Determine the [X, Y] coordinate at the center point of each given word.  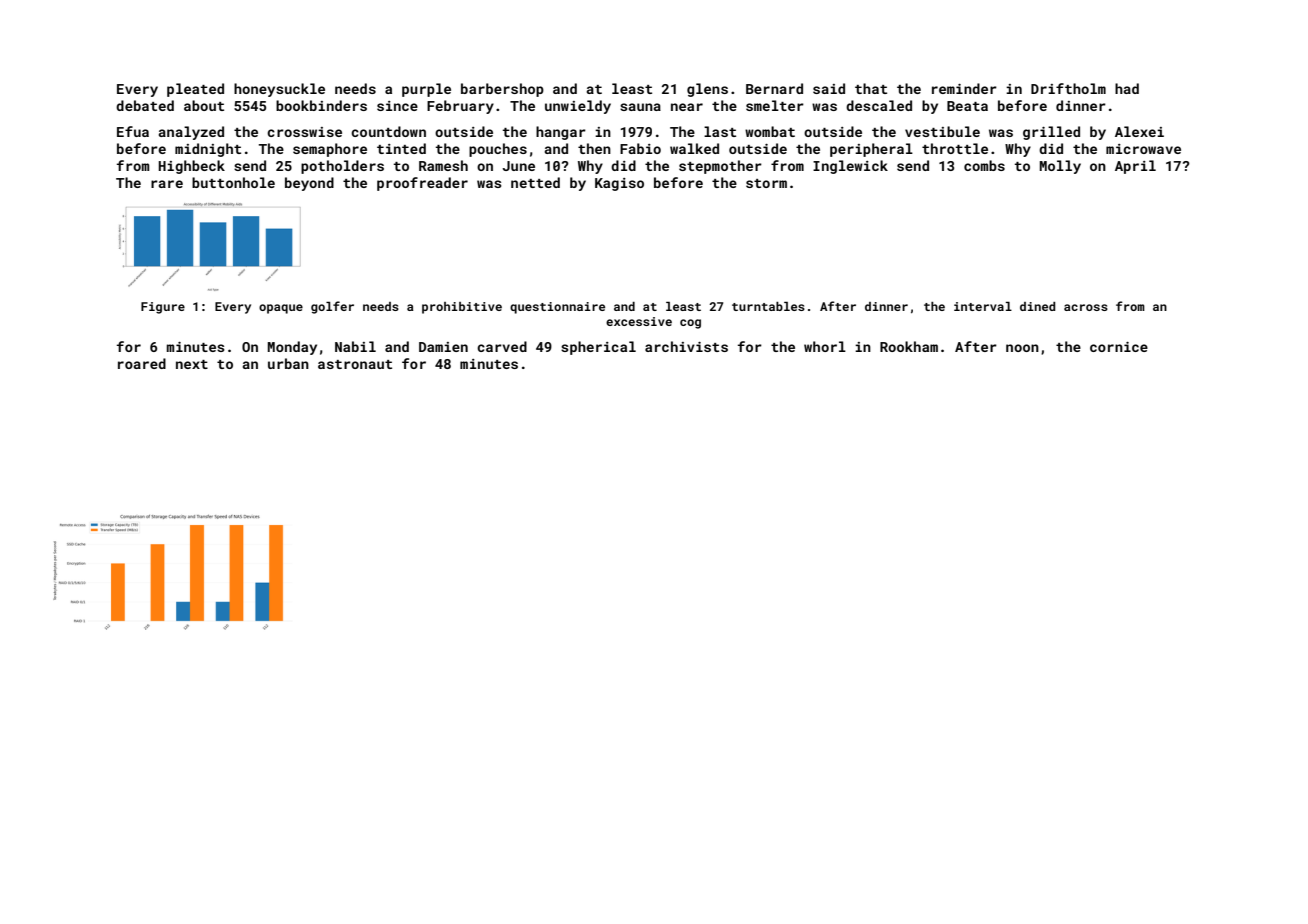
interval [983, 306]
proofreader [422, 184]
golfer [332, 307]
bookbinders [321, 105]
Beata [967, 106]
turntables [768, 306]
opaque [281, 309]
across [1086, 307]
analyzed [191, 133]
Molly [1060, 167]
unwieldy [578, 107]
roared [142, 363]
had [1127, 88]
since [397, 106]
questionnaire [557, 308]
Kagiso [619, 184]
